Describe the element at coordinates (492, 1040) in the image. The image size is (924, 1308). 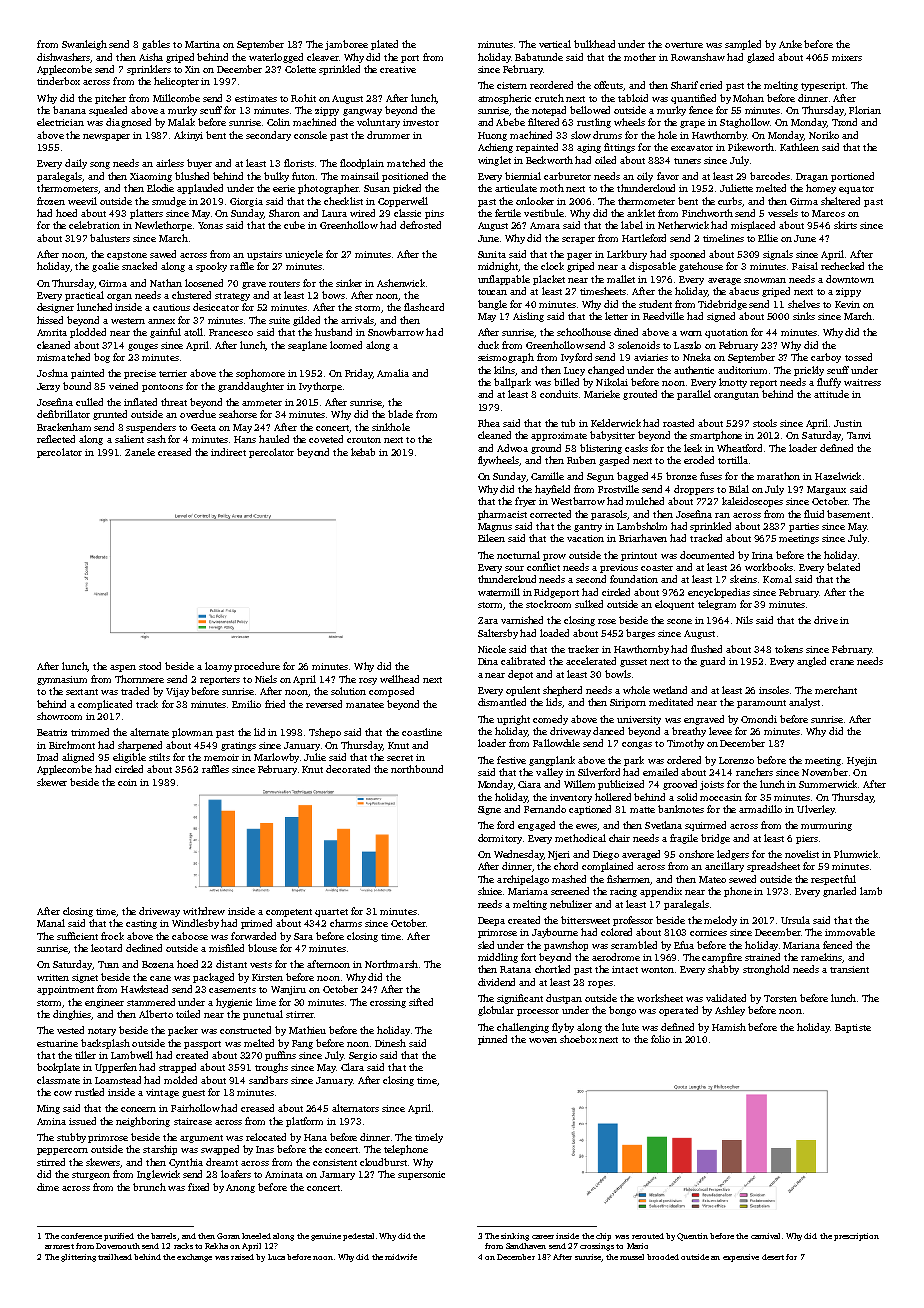
I see `pinned` at that location.
